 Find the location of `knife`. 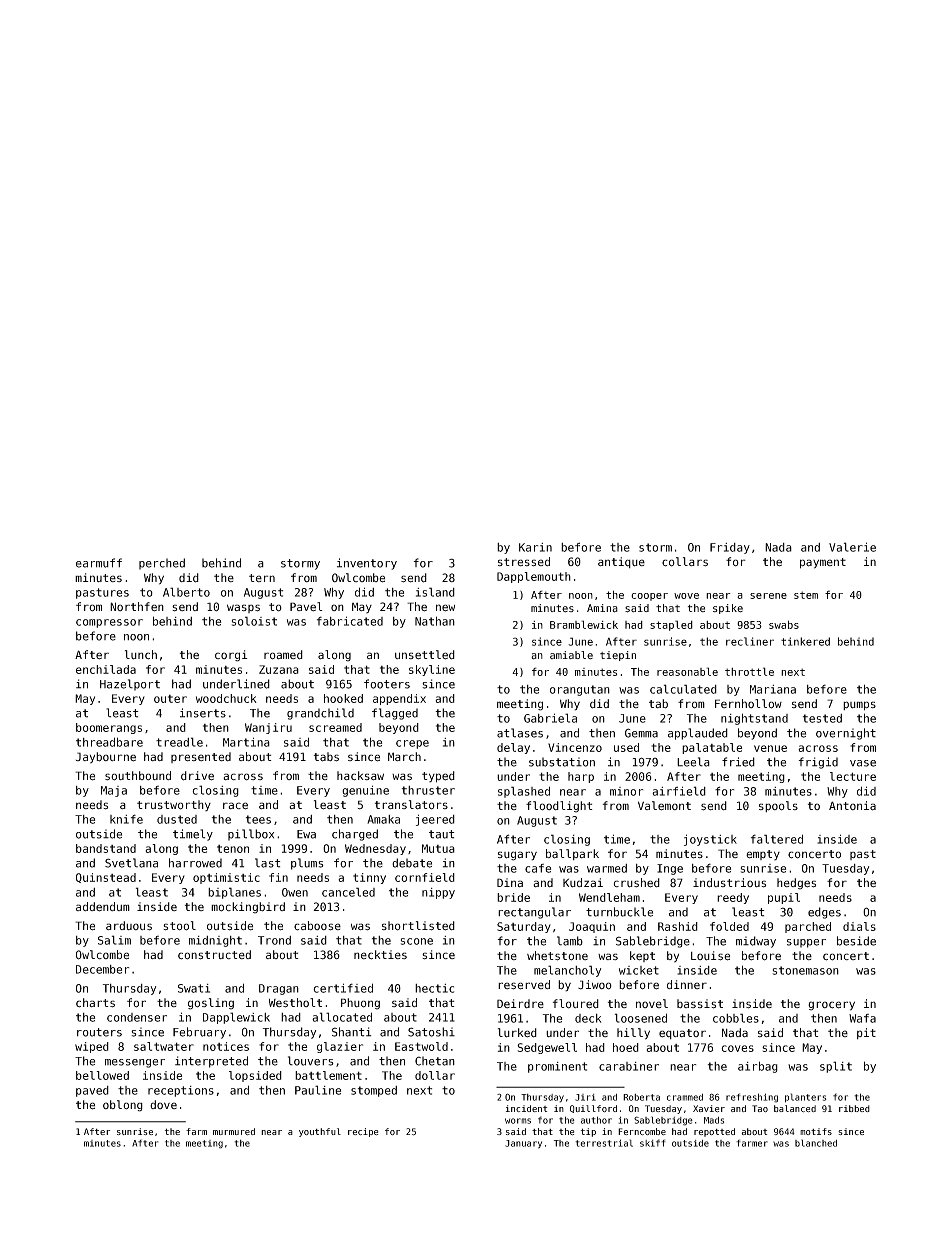

knife is located at coordinates (126, 819).
